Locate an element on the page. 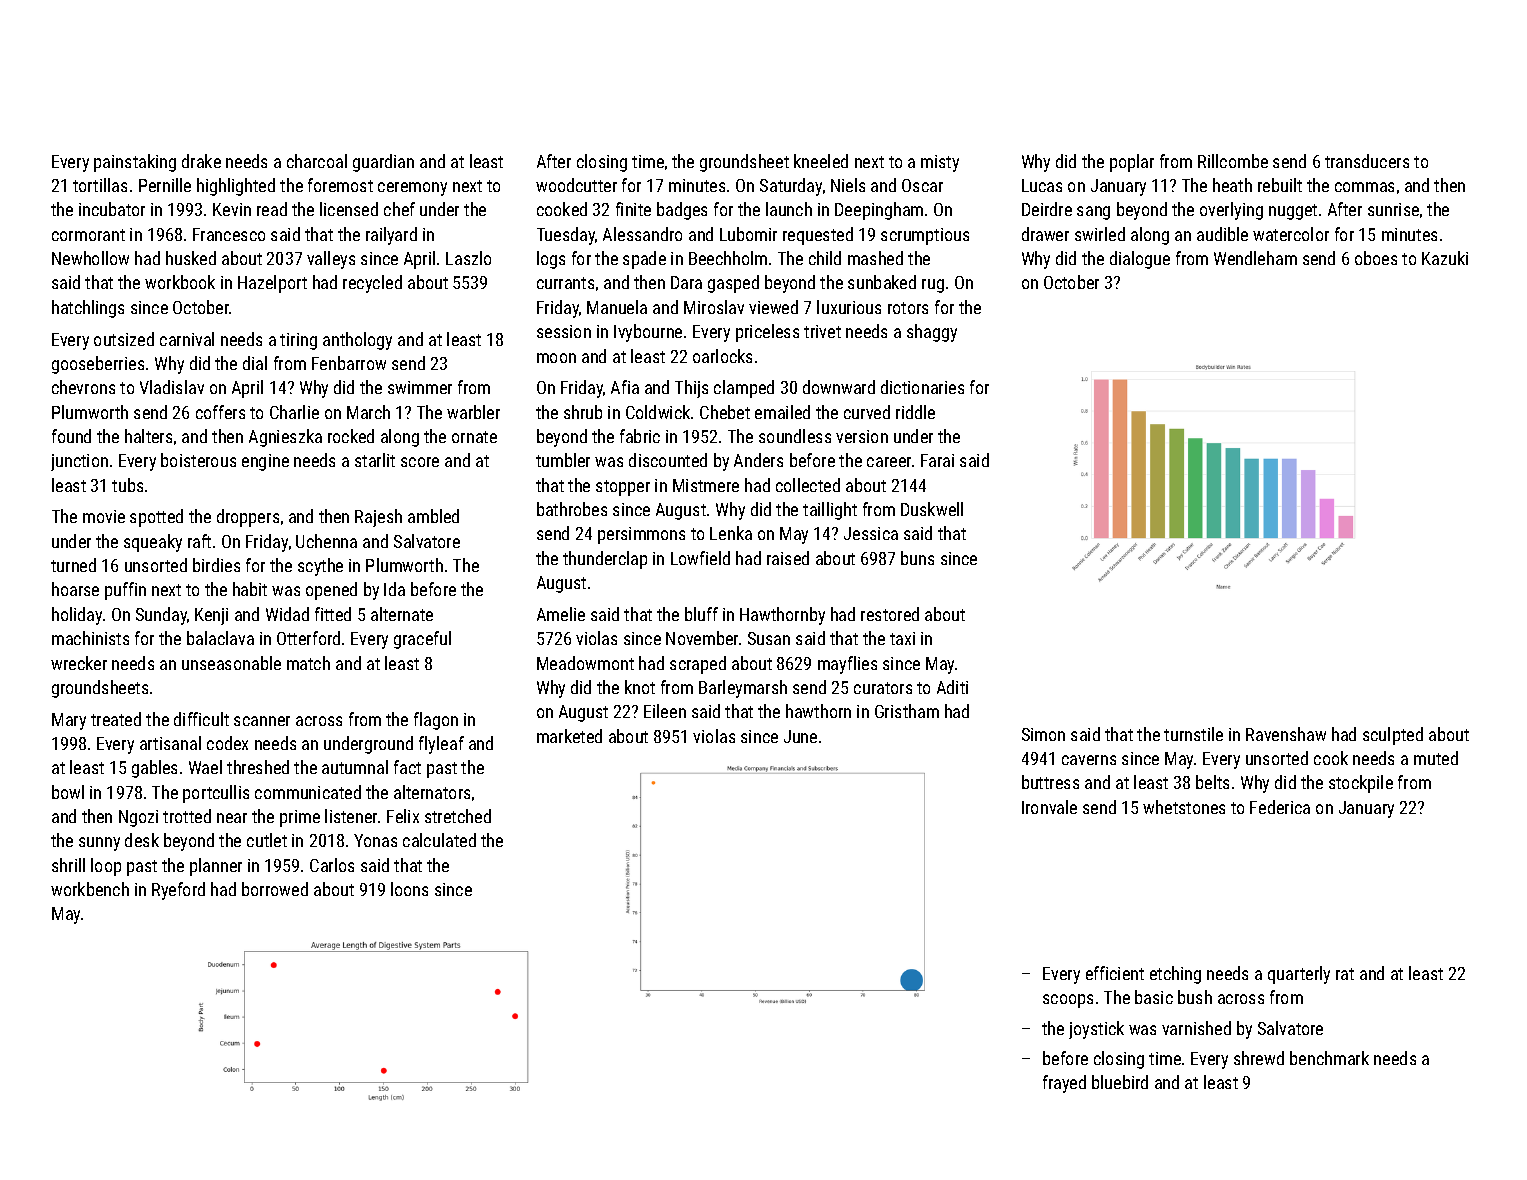 The height and width of the image is (1180, 1527). session is located at coordinates (564, 331).
